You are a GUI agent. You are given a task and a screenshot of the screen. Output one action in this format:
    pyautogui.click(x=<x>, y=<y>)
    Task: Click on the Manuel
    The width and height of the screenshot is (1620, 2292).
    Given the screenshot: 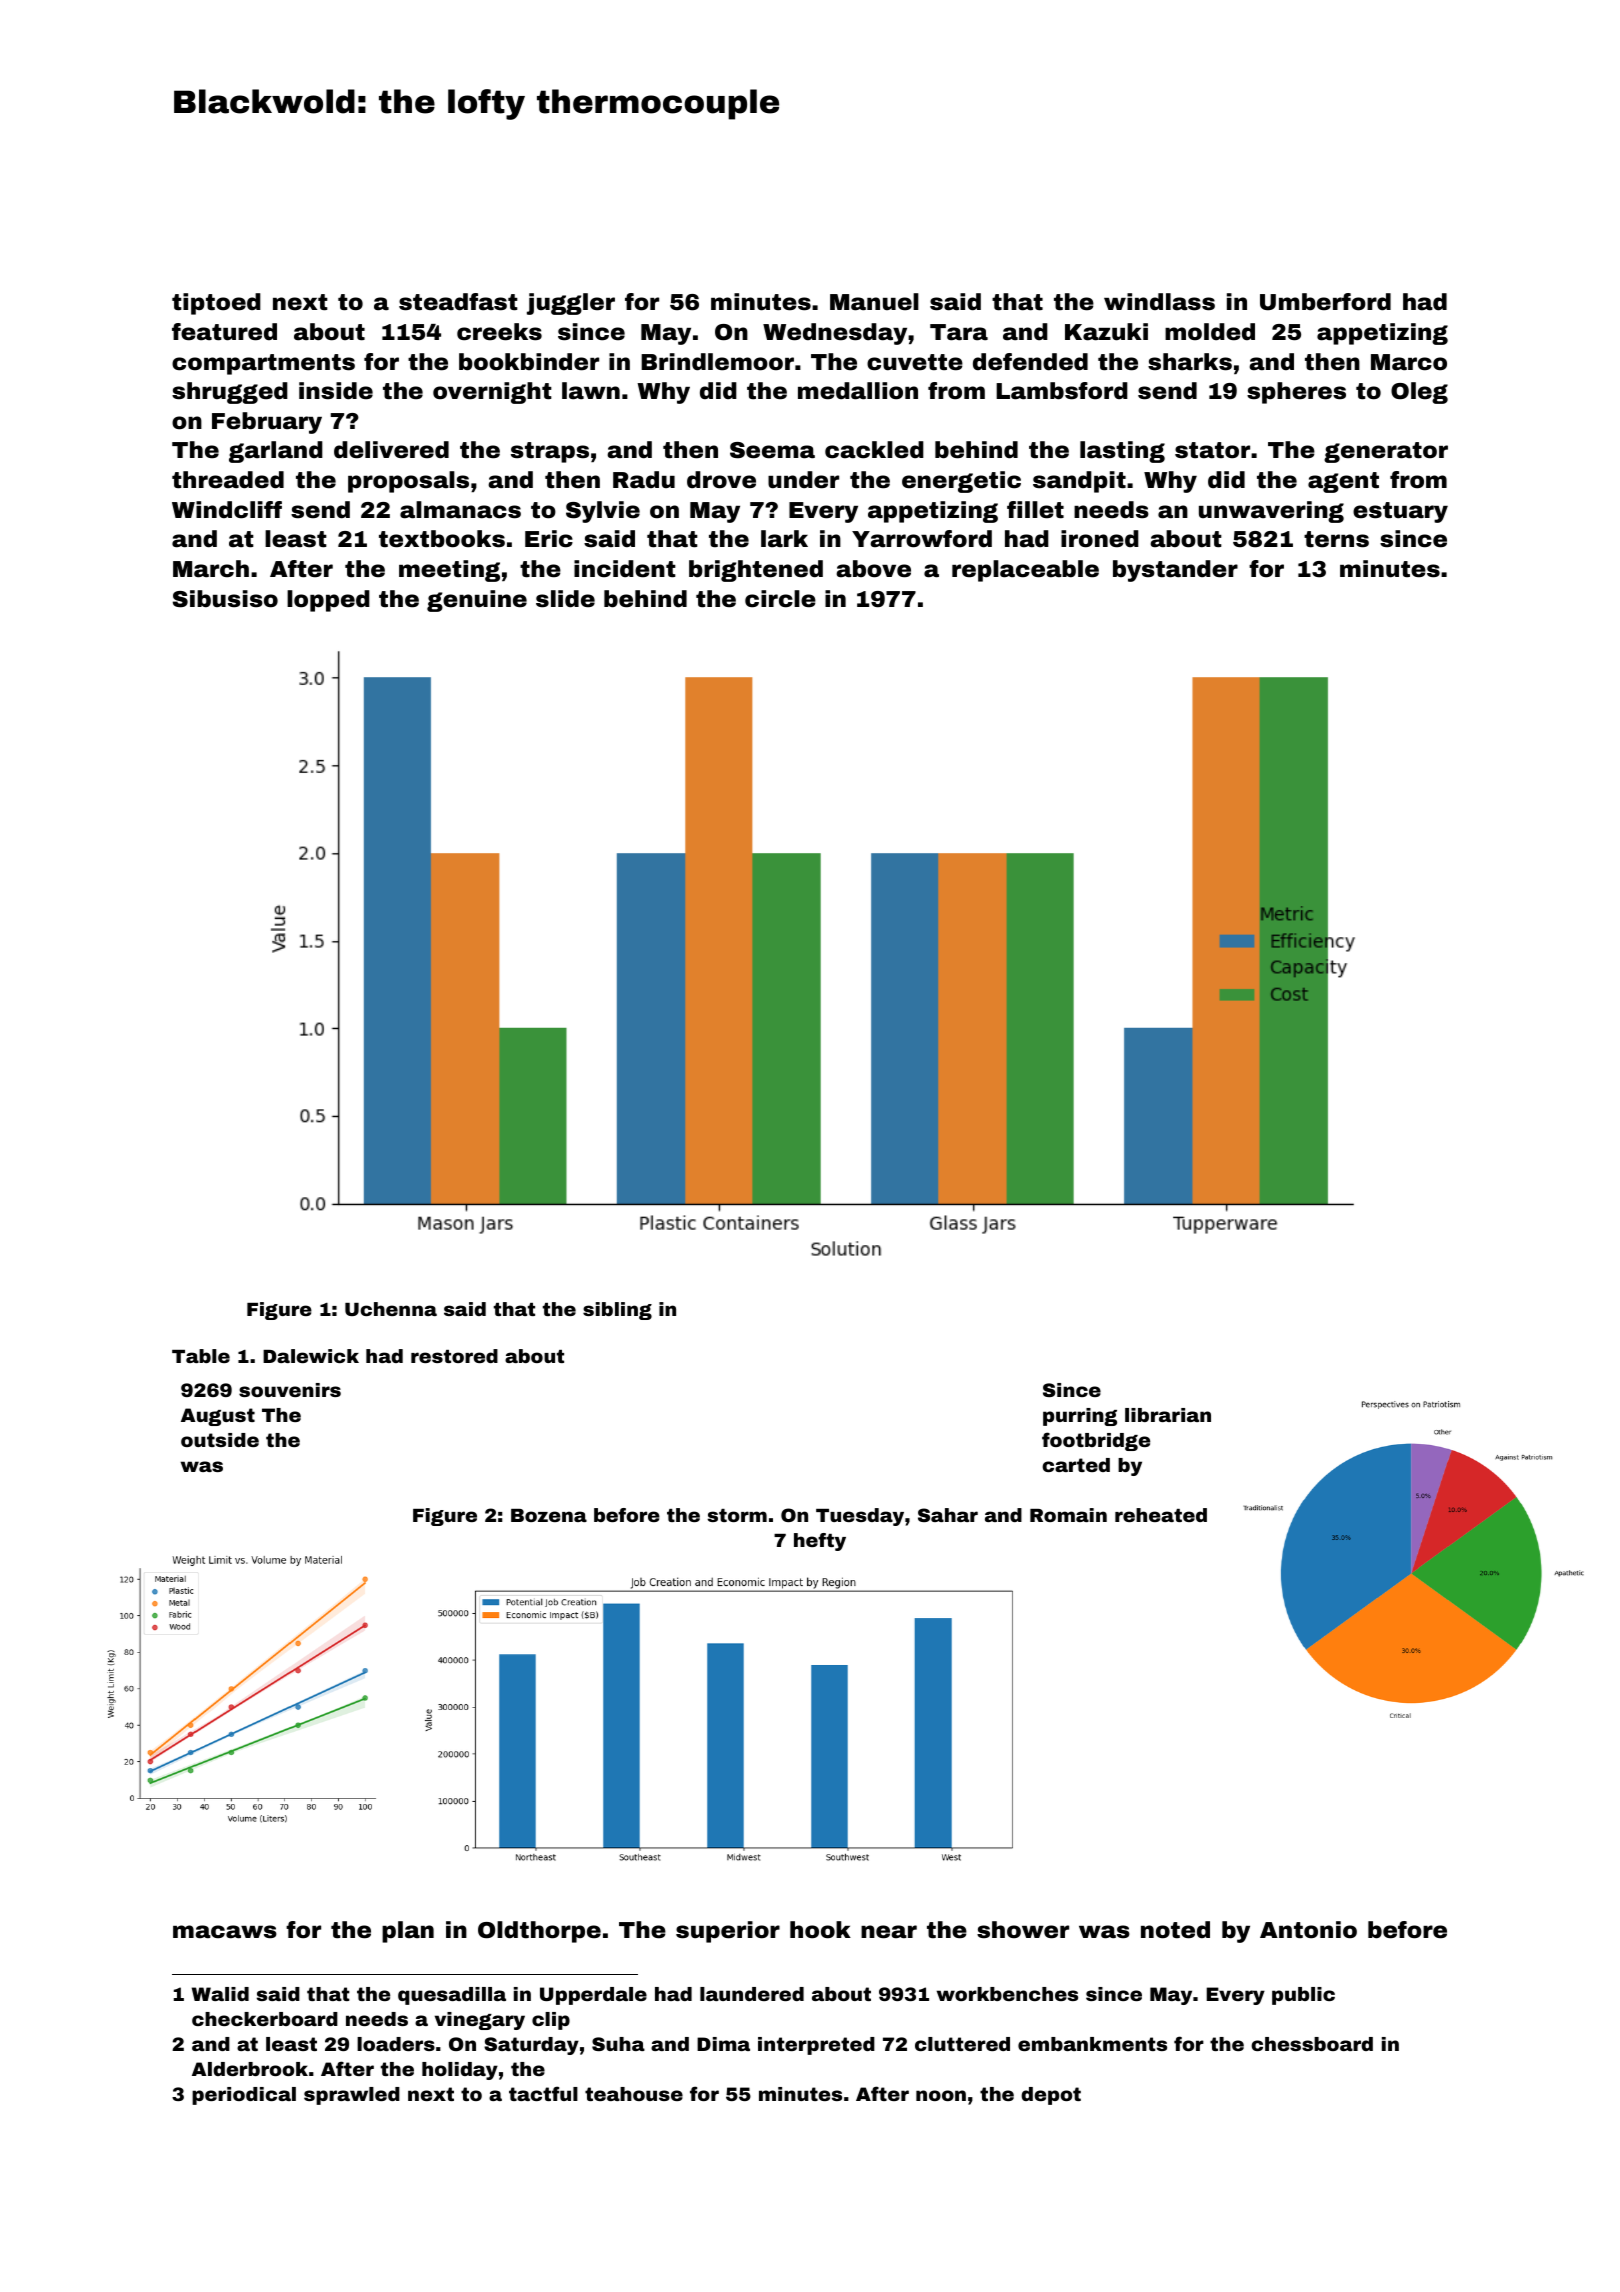 What is the action you would take?
    pyautogui.click(x=874, y=302)
